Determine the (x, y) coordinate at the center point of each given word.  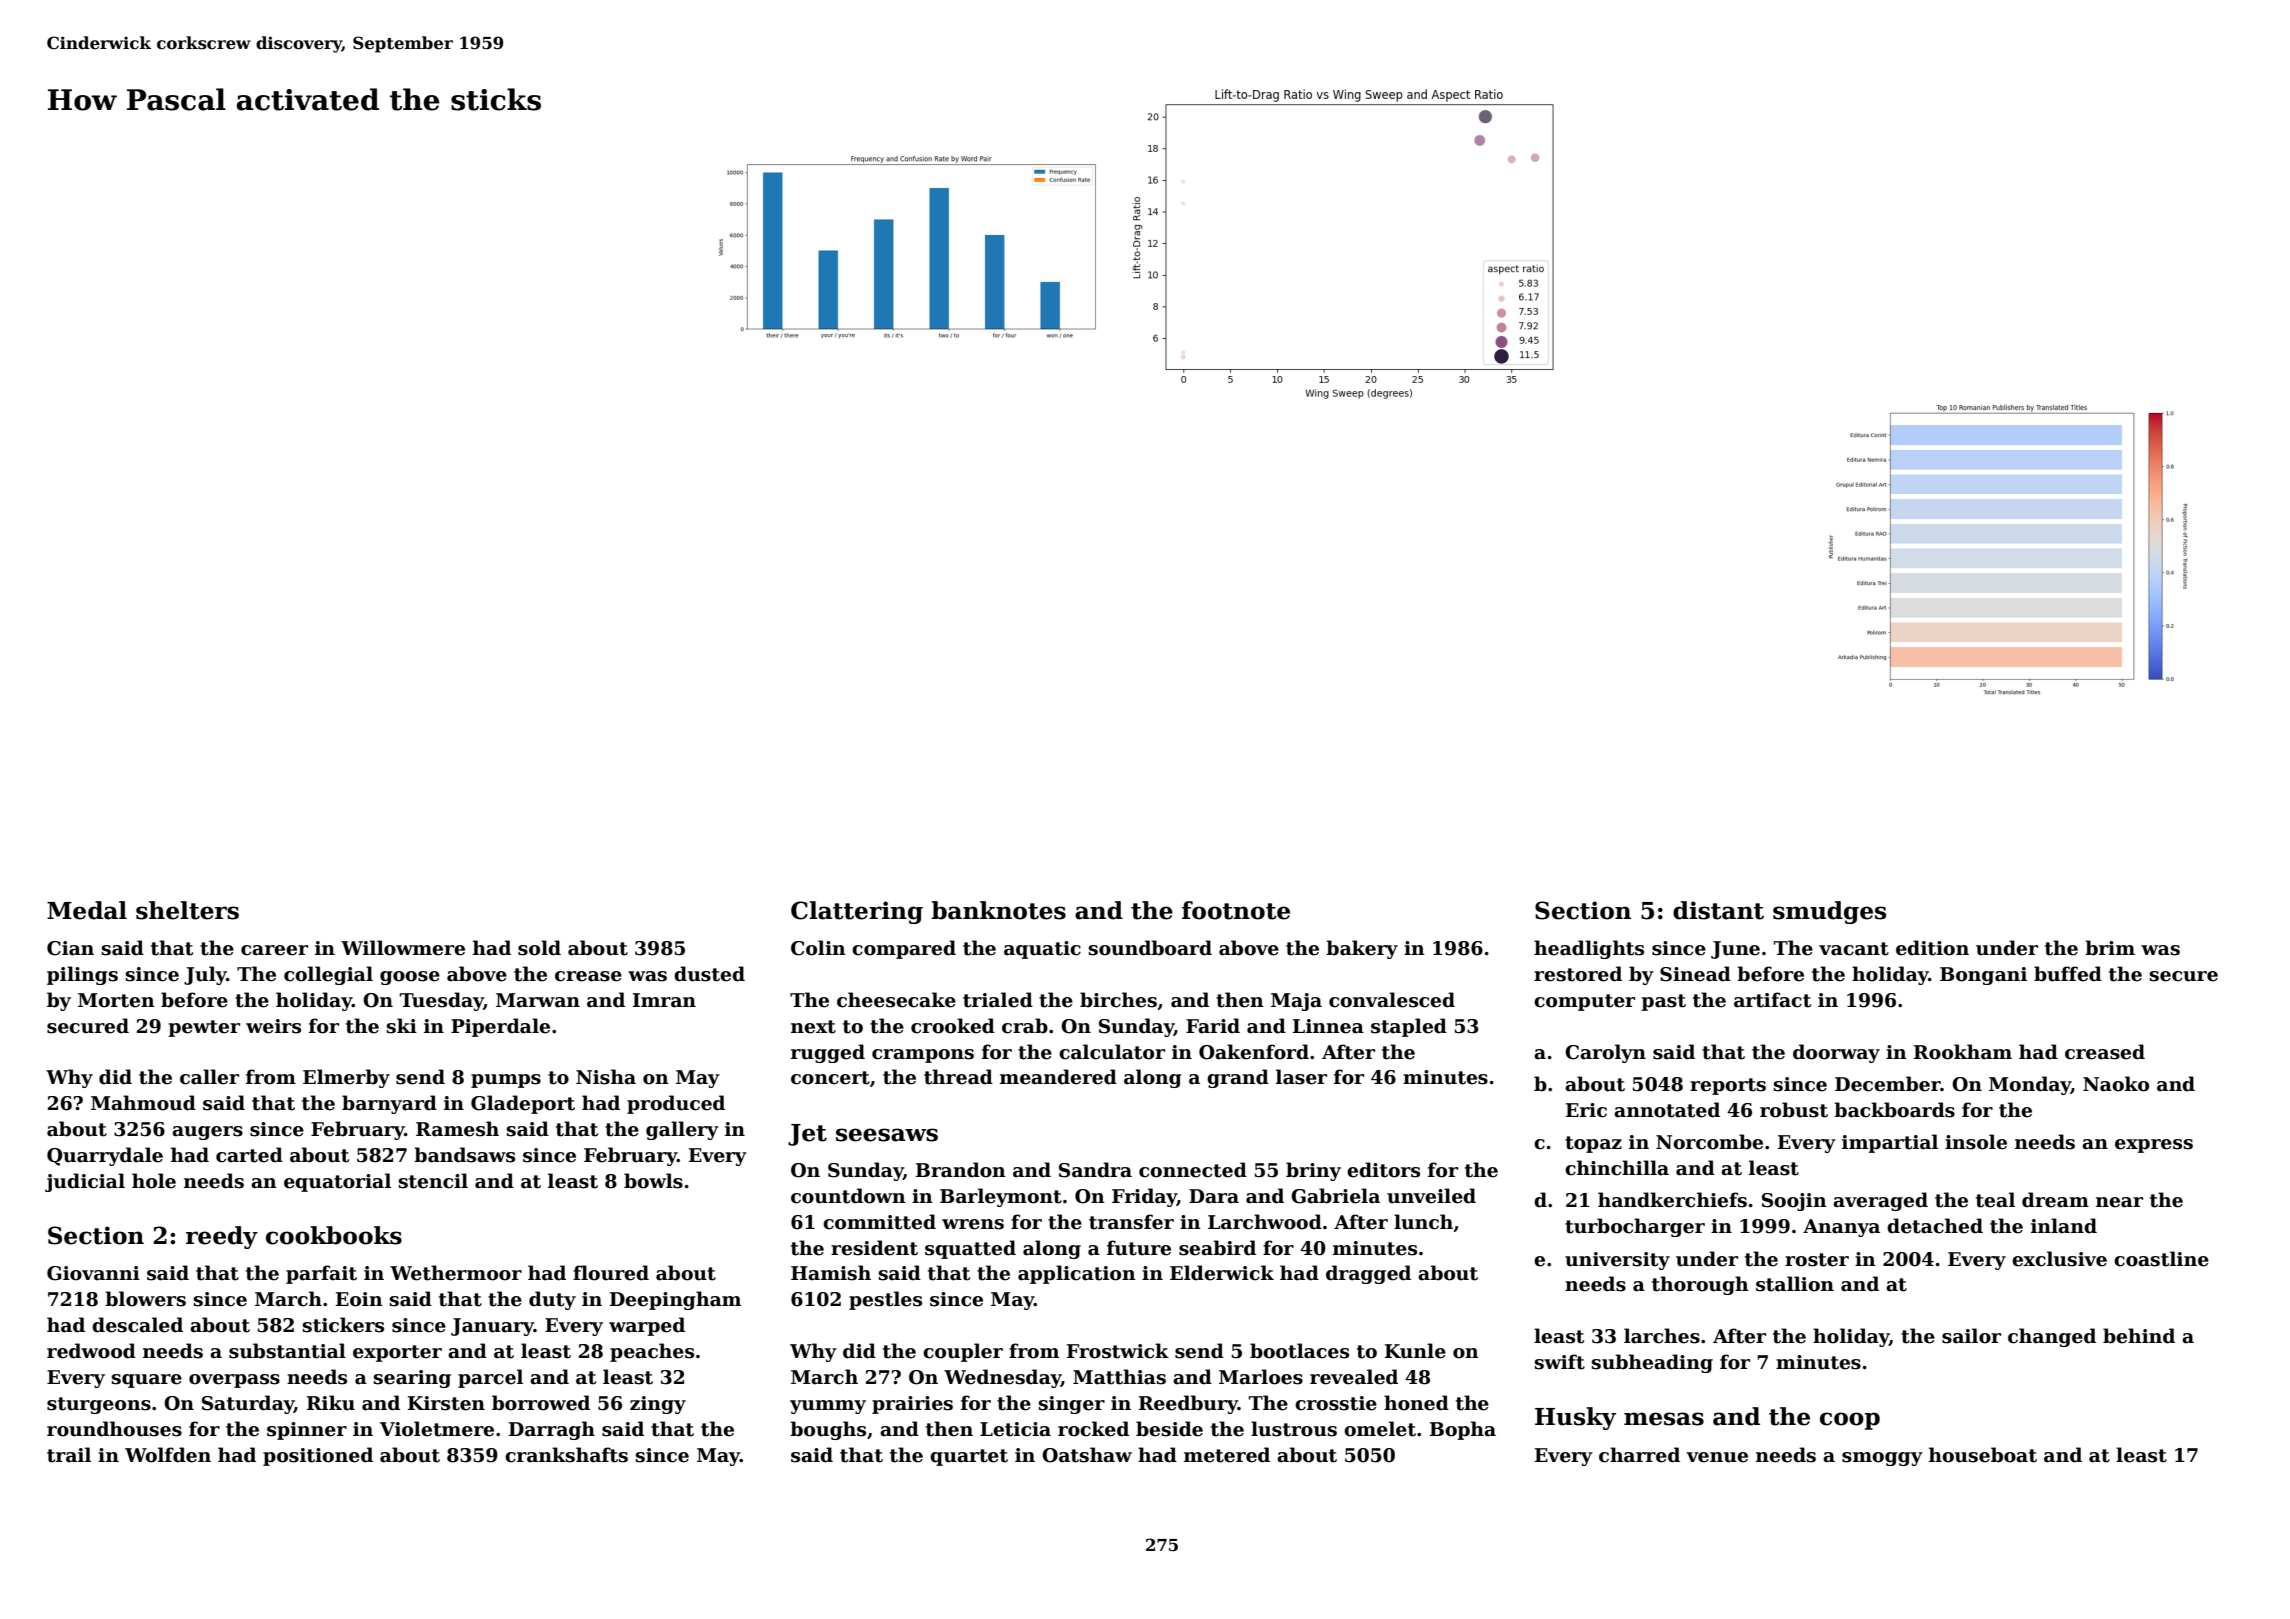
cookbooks (334, 1235)
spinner (307, 1431)
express (2154, 1146)
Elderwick (1222, 1273)
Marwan (538, 1000)
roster (1817, 1260)
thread (958, 1077)
